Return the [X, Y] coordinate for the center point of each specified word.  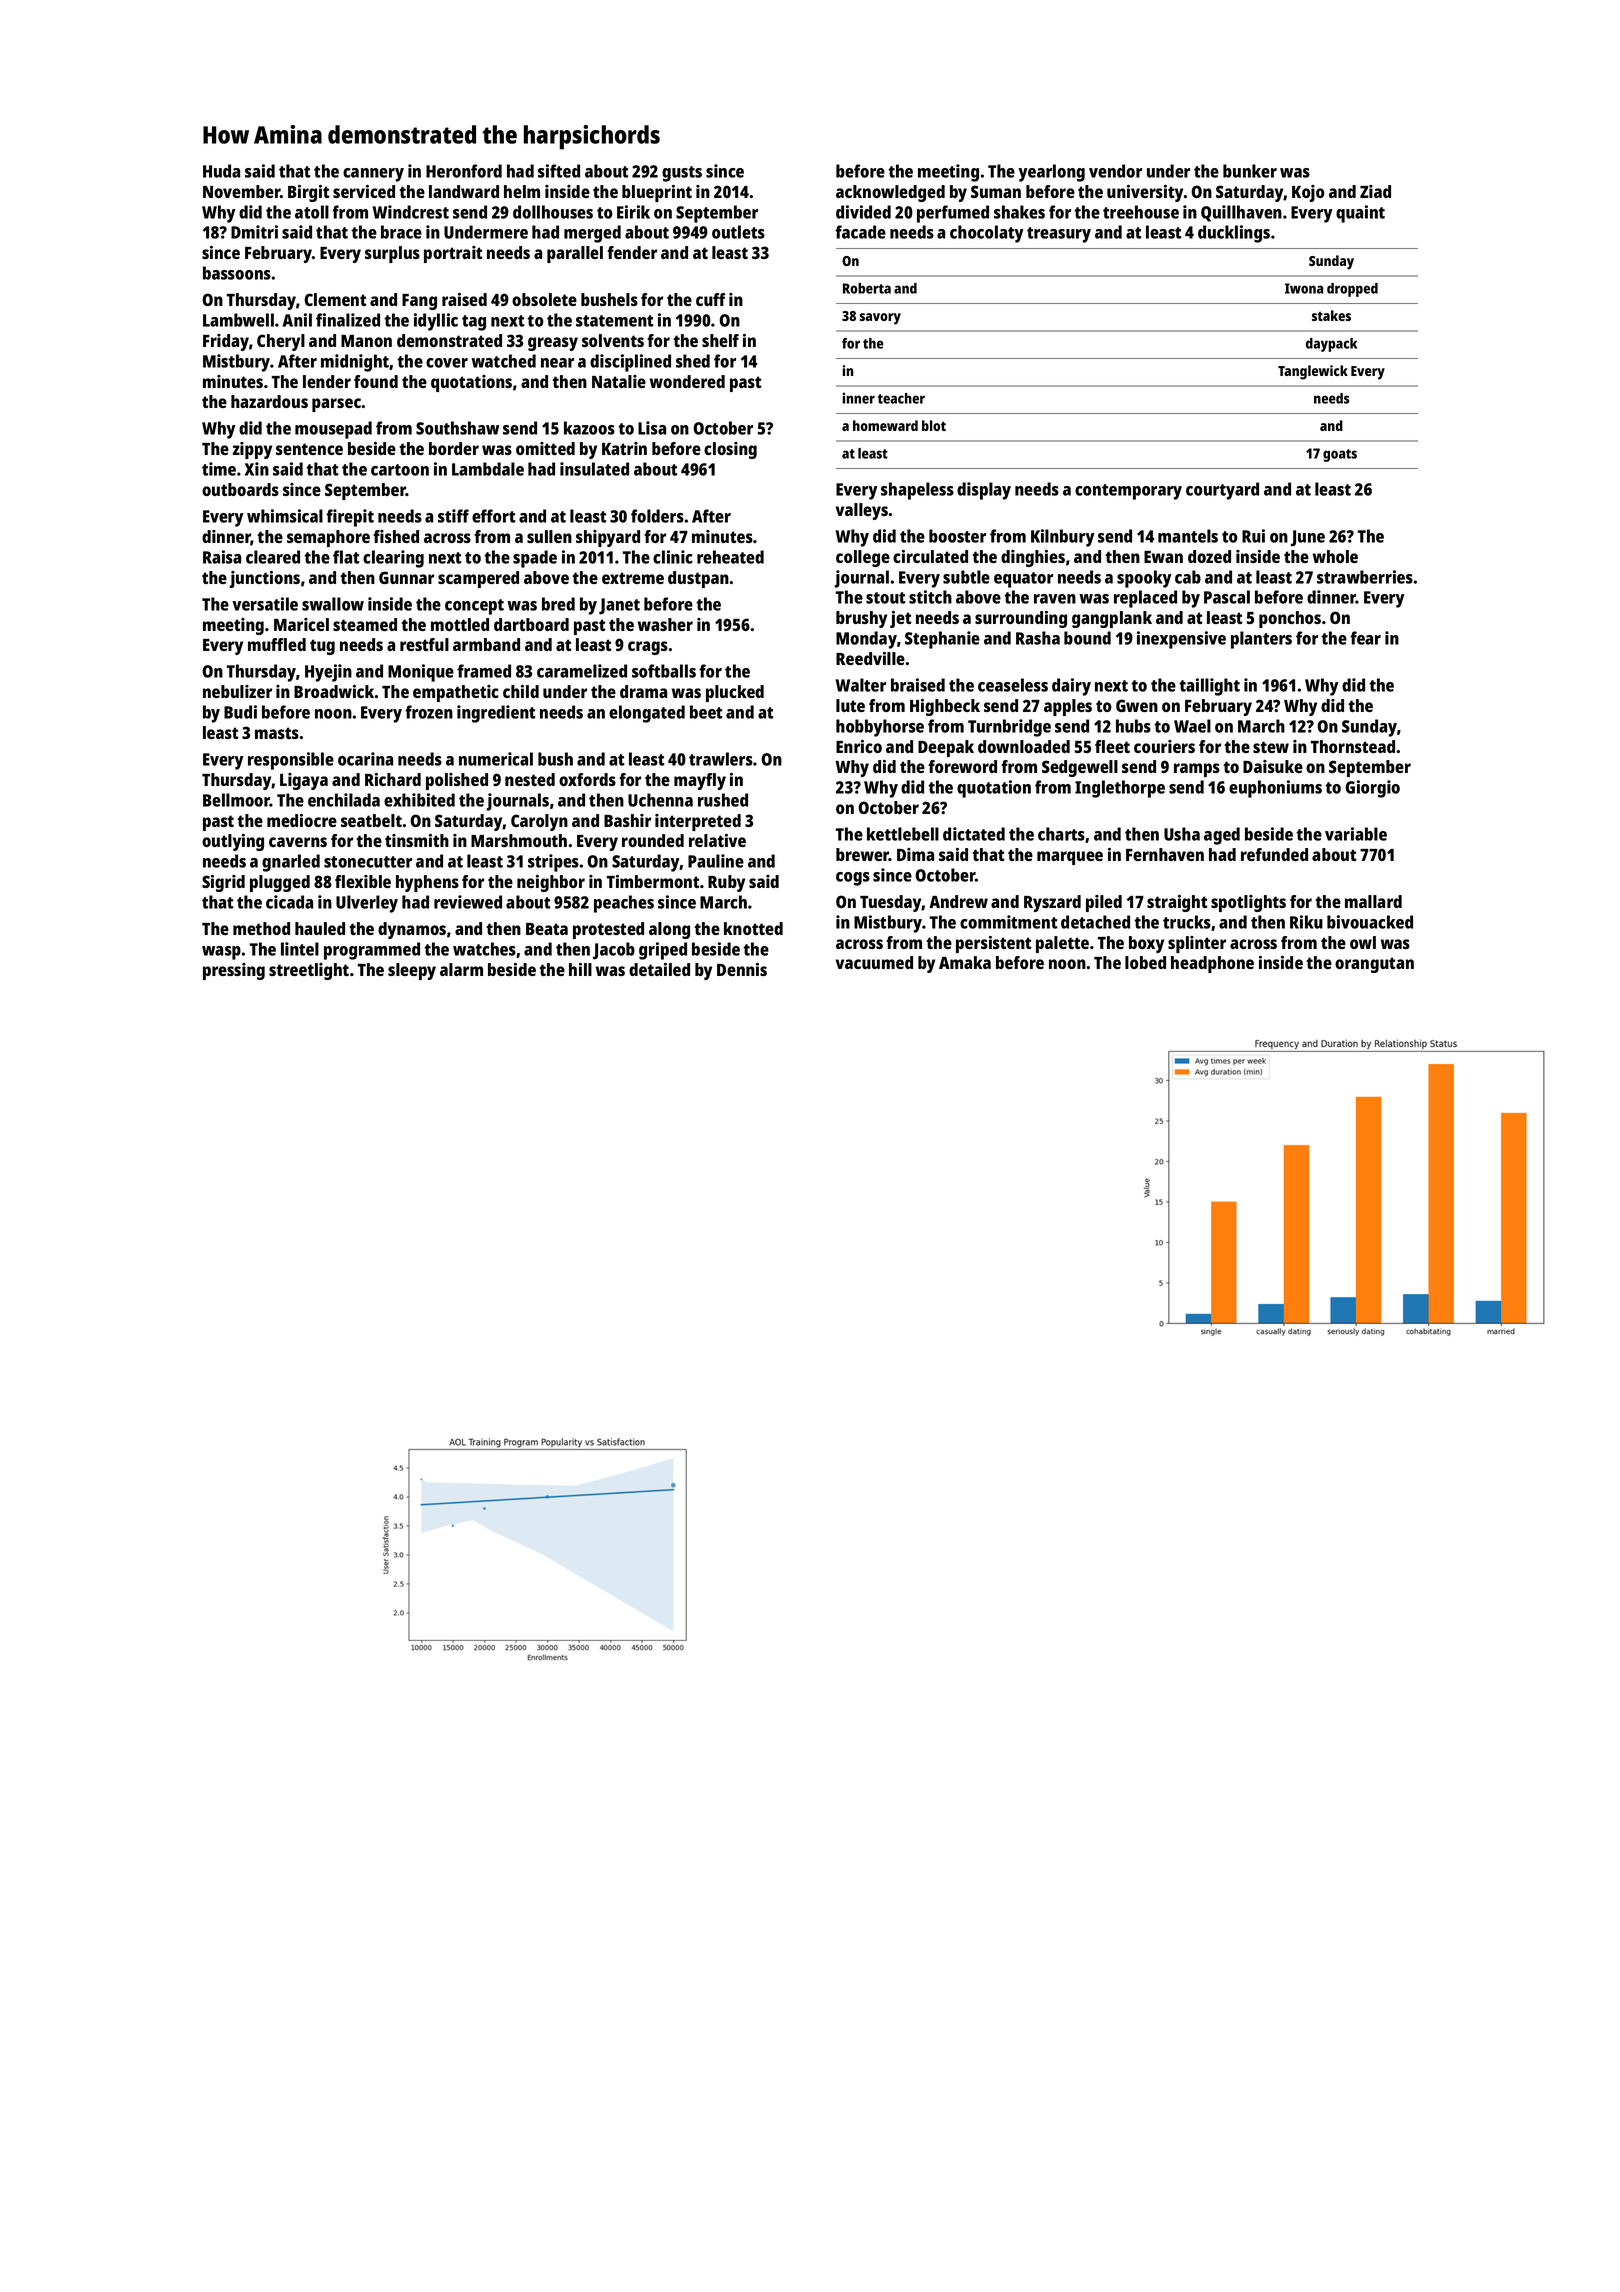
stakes [1331, 315]
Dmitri [254, 232]
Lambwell [238, 320]
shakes [1019, 212]
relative [717, 840]
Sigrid [223, 883]
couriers [1164, 746]
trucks [1187, 922]
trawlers [721, 759]
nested [530, 779]
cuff [710, 299]
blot [934, 425]
